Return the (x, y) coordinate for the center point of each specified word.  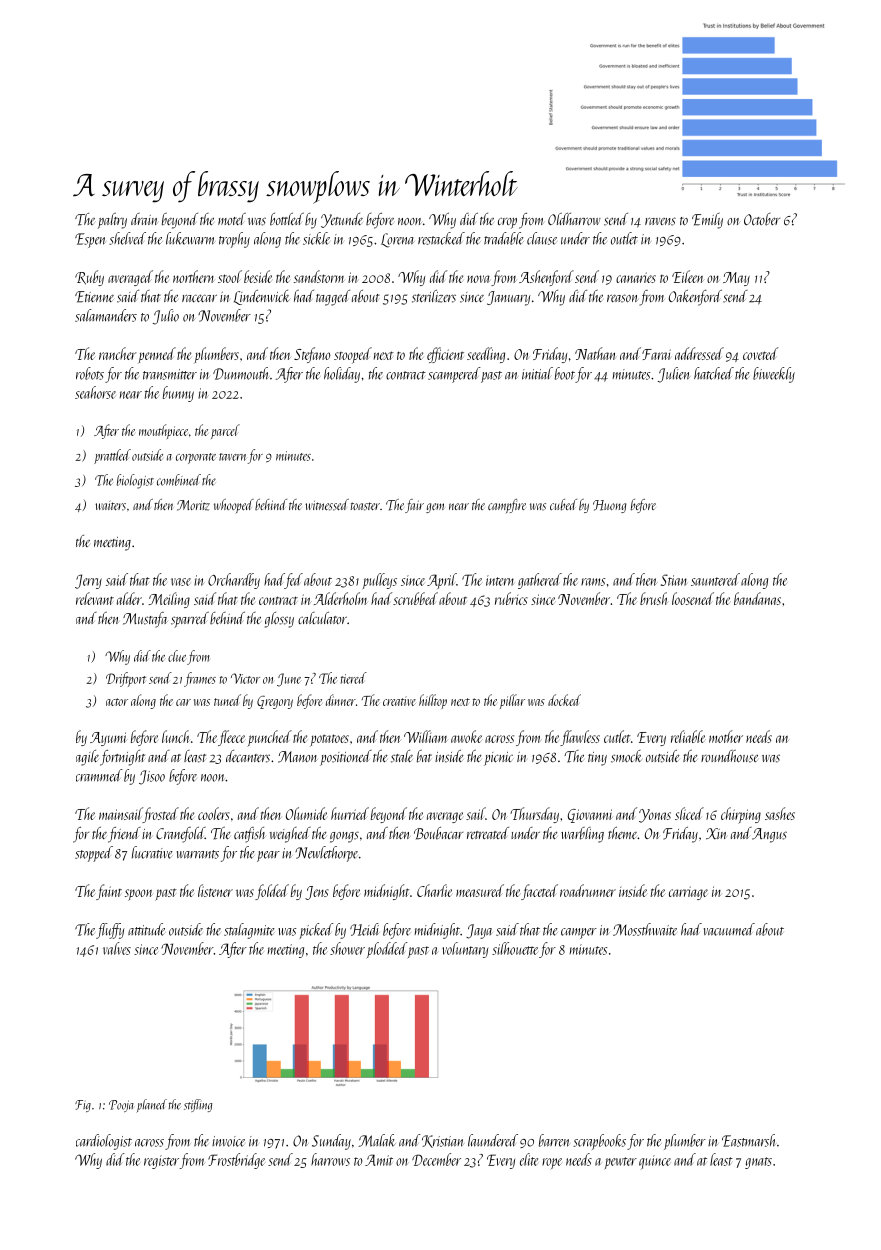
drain (144, 219)
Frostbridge (236, 1161)
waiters (110, 506)
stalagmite (249, 931)
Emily (707, 221)
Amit (379, 1160)
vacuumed (729, 929)
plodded (387, 950)
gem (435, 508)
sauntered (715, 579)
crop (507, 223)
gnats (758, 1163)
